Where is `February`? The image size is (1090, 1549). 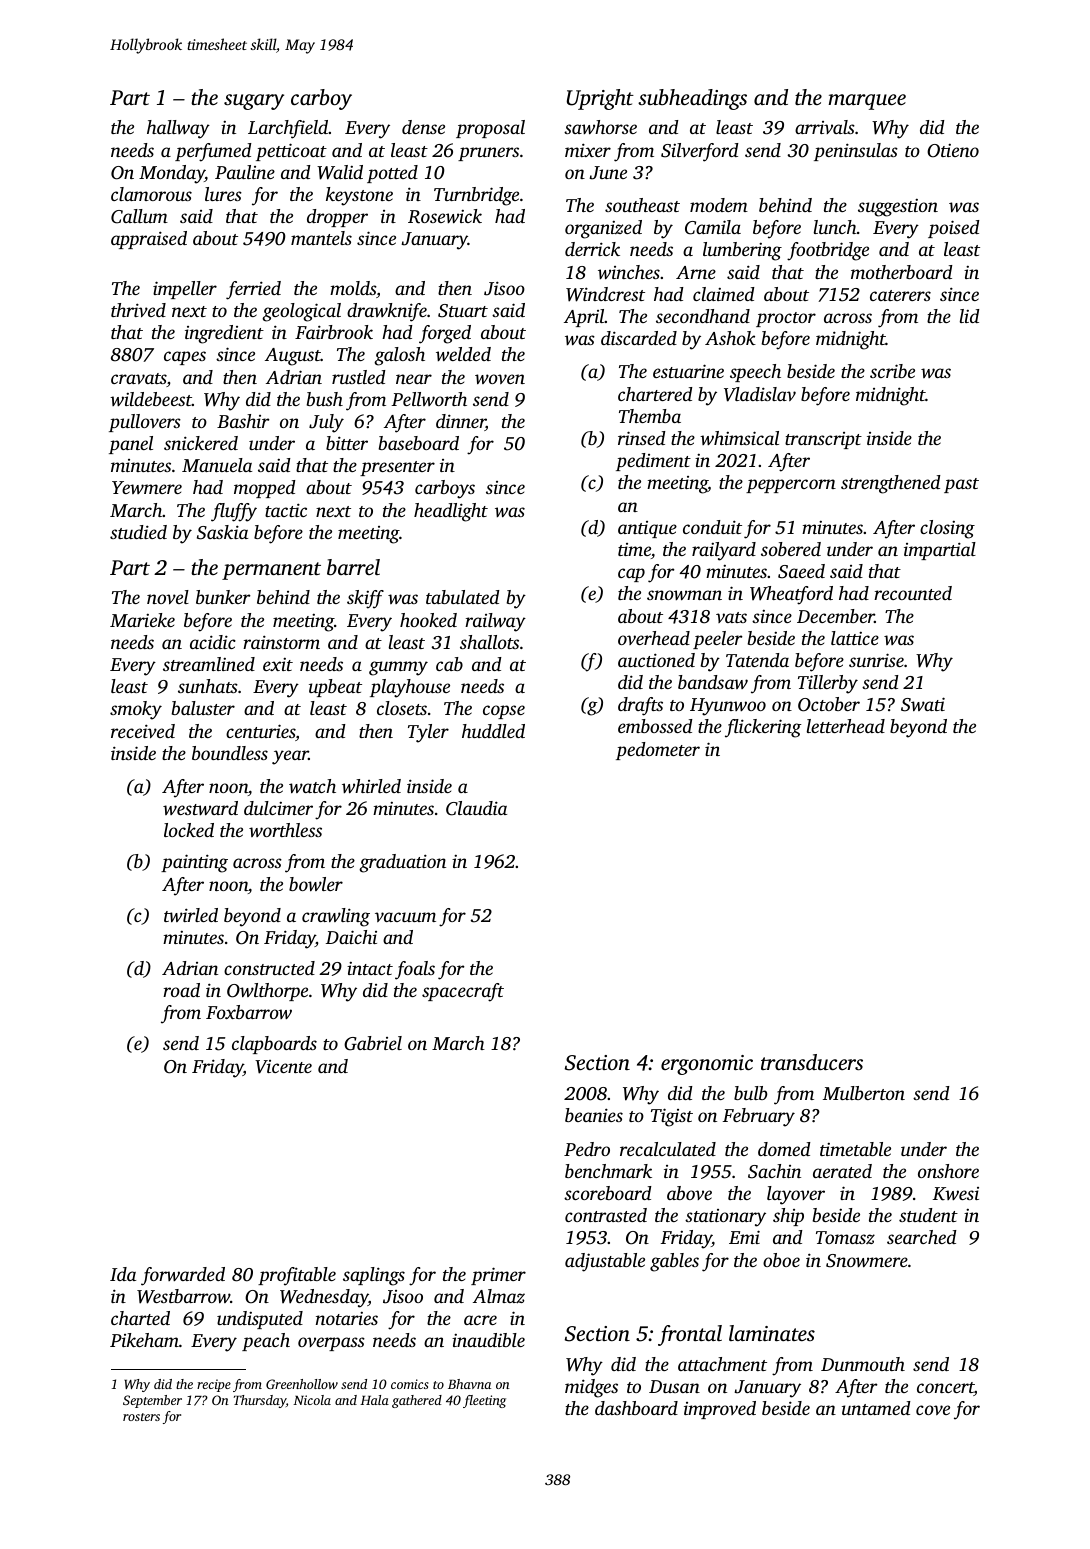 February is located at coordinates (759, 1117).
